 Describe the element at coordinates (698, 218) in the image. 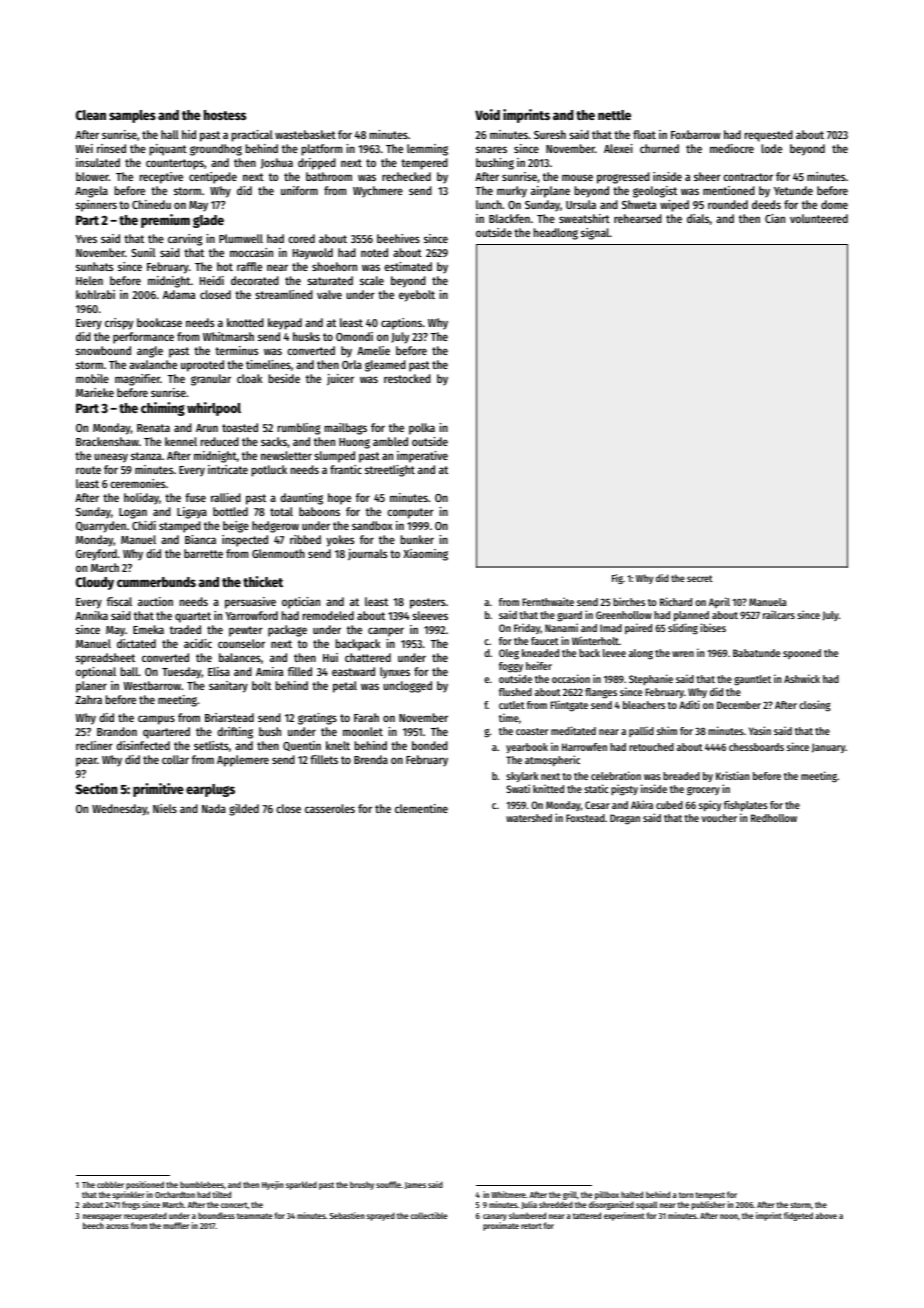

I see `dials` at that location.
